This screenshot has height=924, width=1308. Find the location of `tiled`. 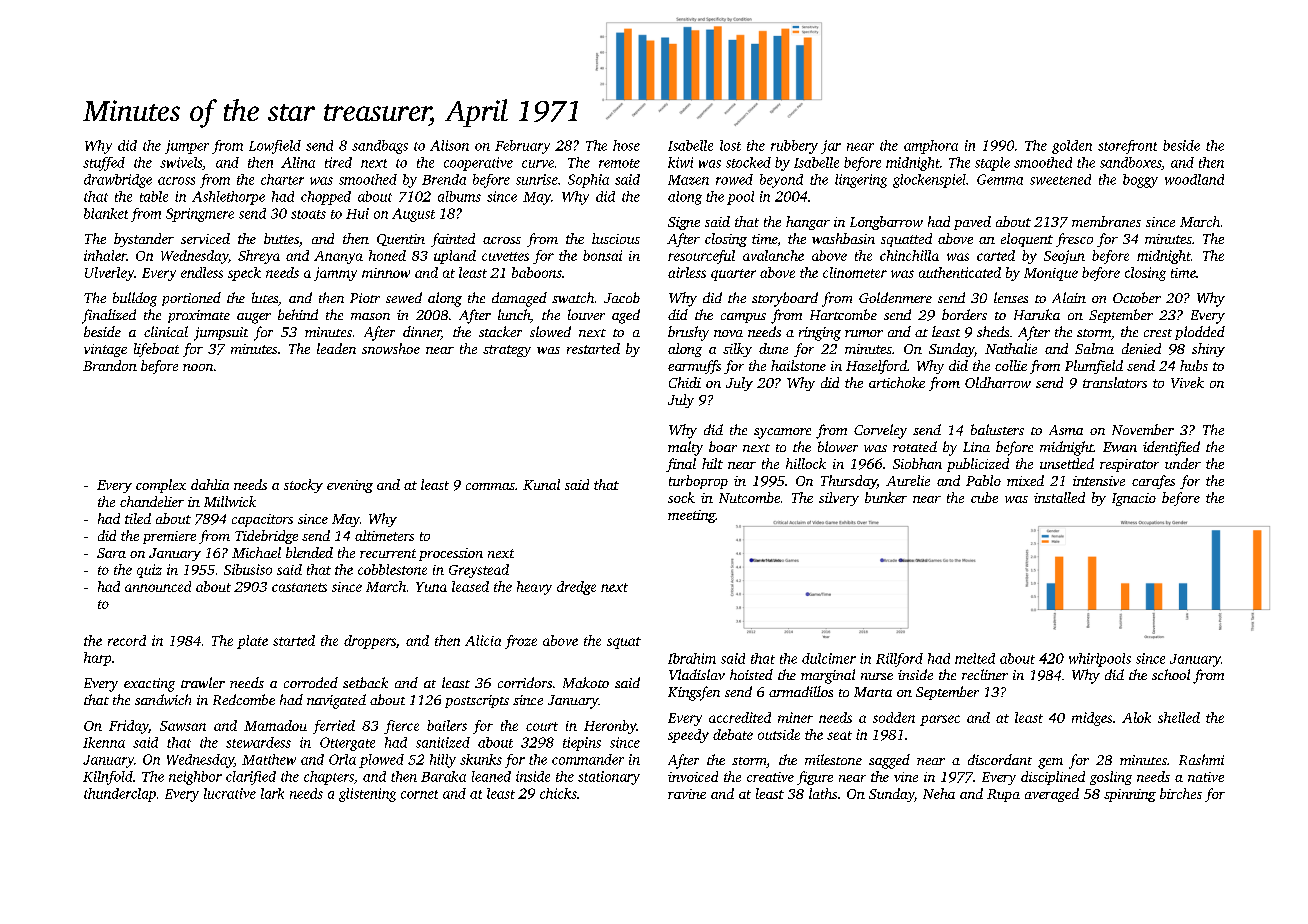

tiled is located at coordinates (138, 518).
